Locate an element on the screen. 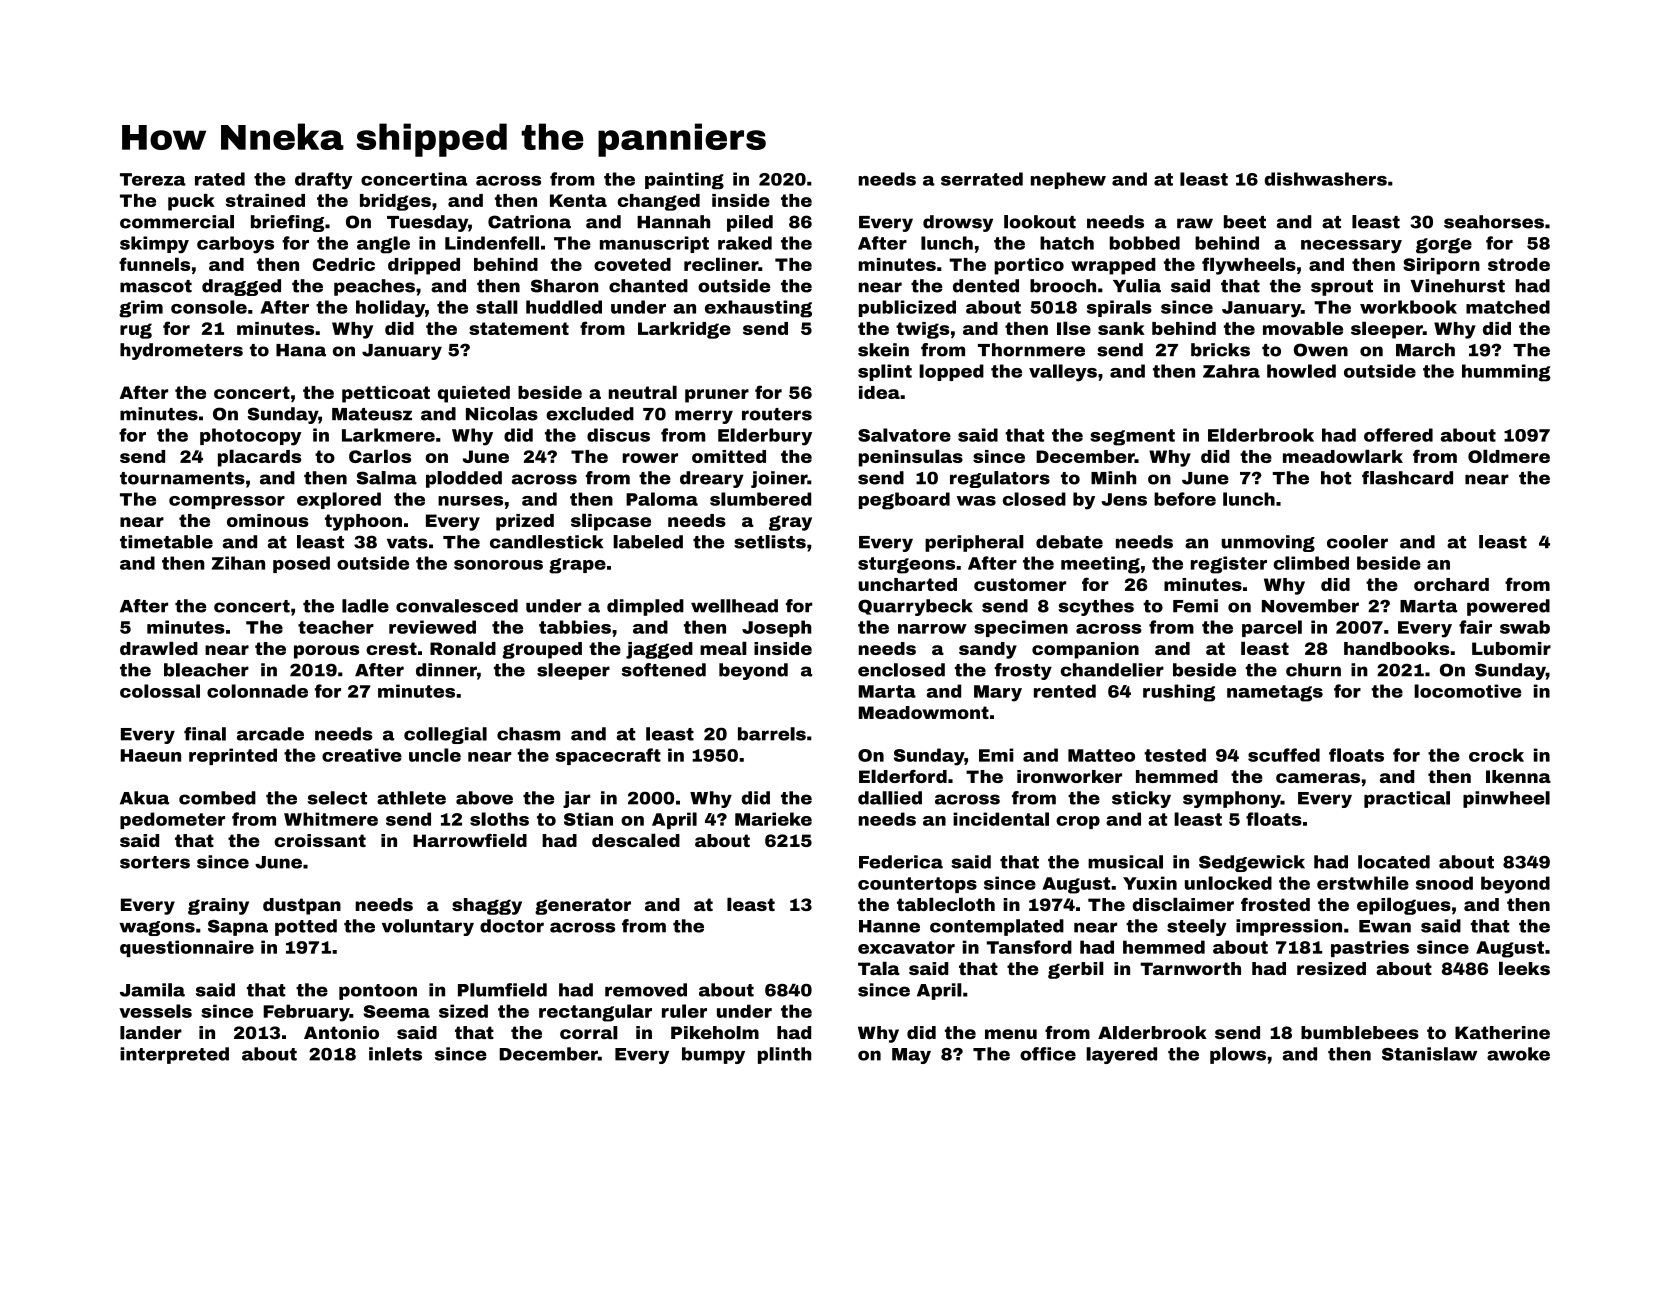  valleys is located at coordinates (1063, 373).
